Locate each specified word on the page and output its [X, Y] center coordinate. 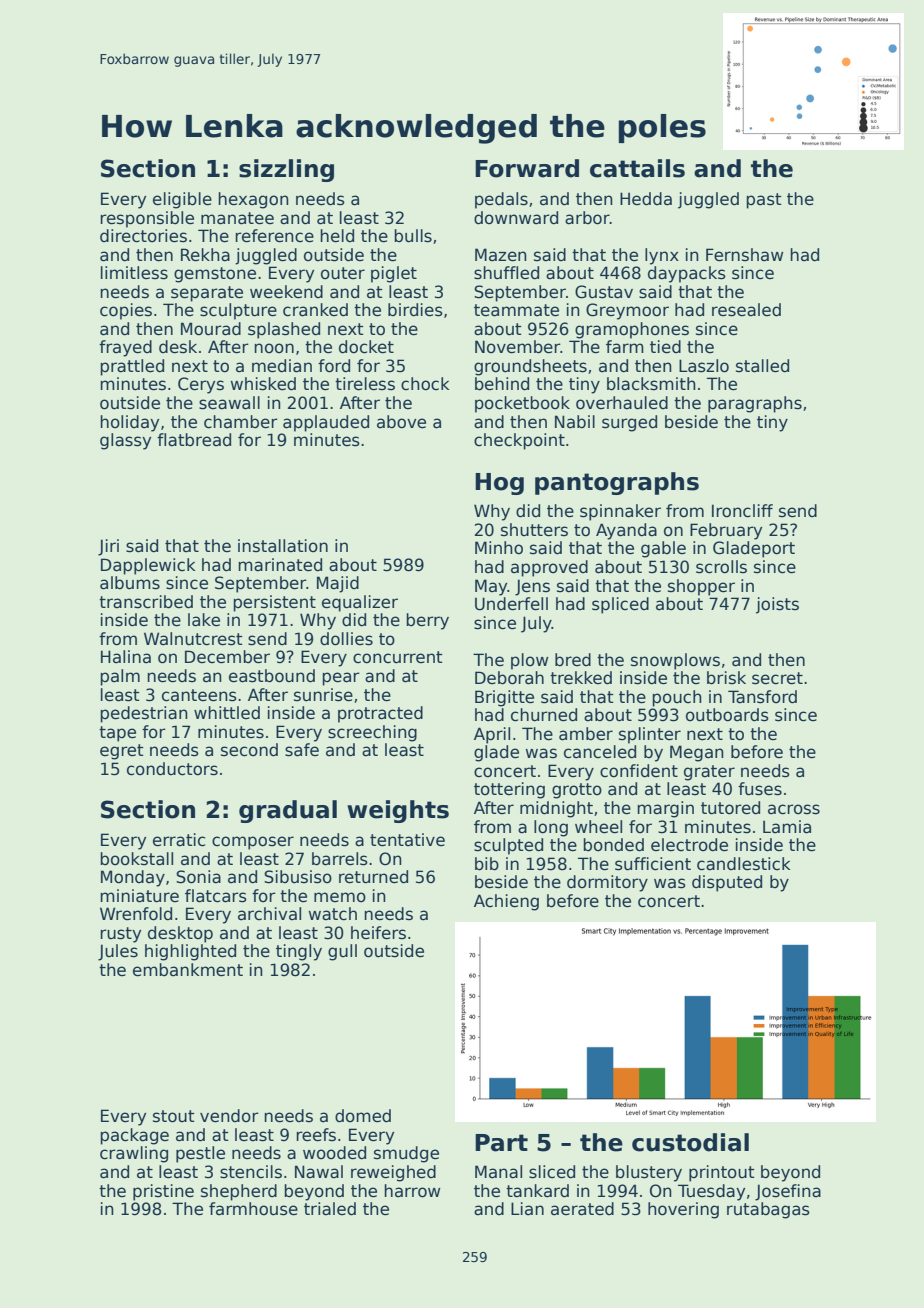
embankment [188, 970]
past [763, 201]
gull [342, 952]
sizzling [286, 170]
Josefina [788, 1192]
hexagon [253, 200]
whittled [227, 713]
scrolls [721, 567]
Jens [532, 587]
